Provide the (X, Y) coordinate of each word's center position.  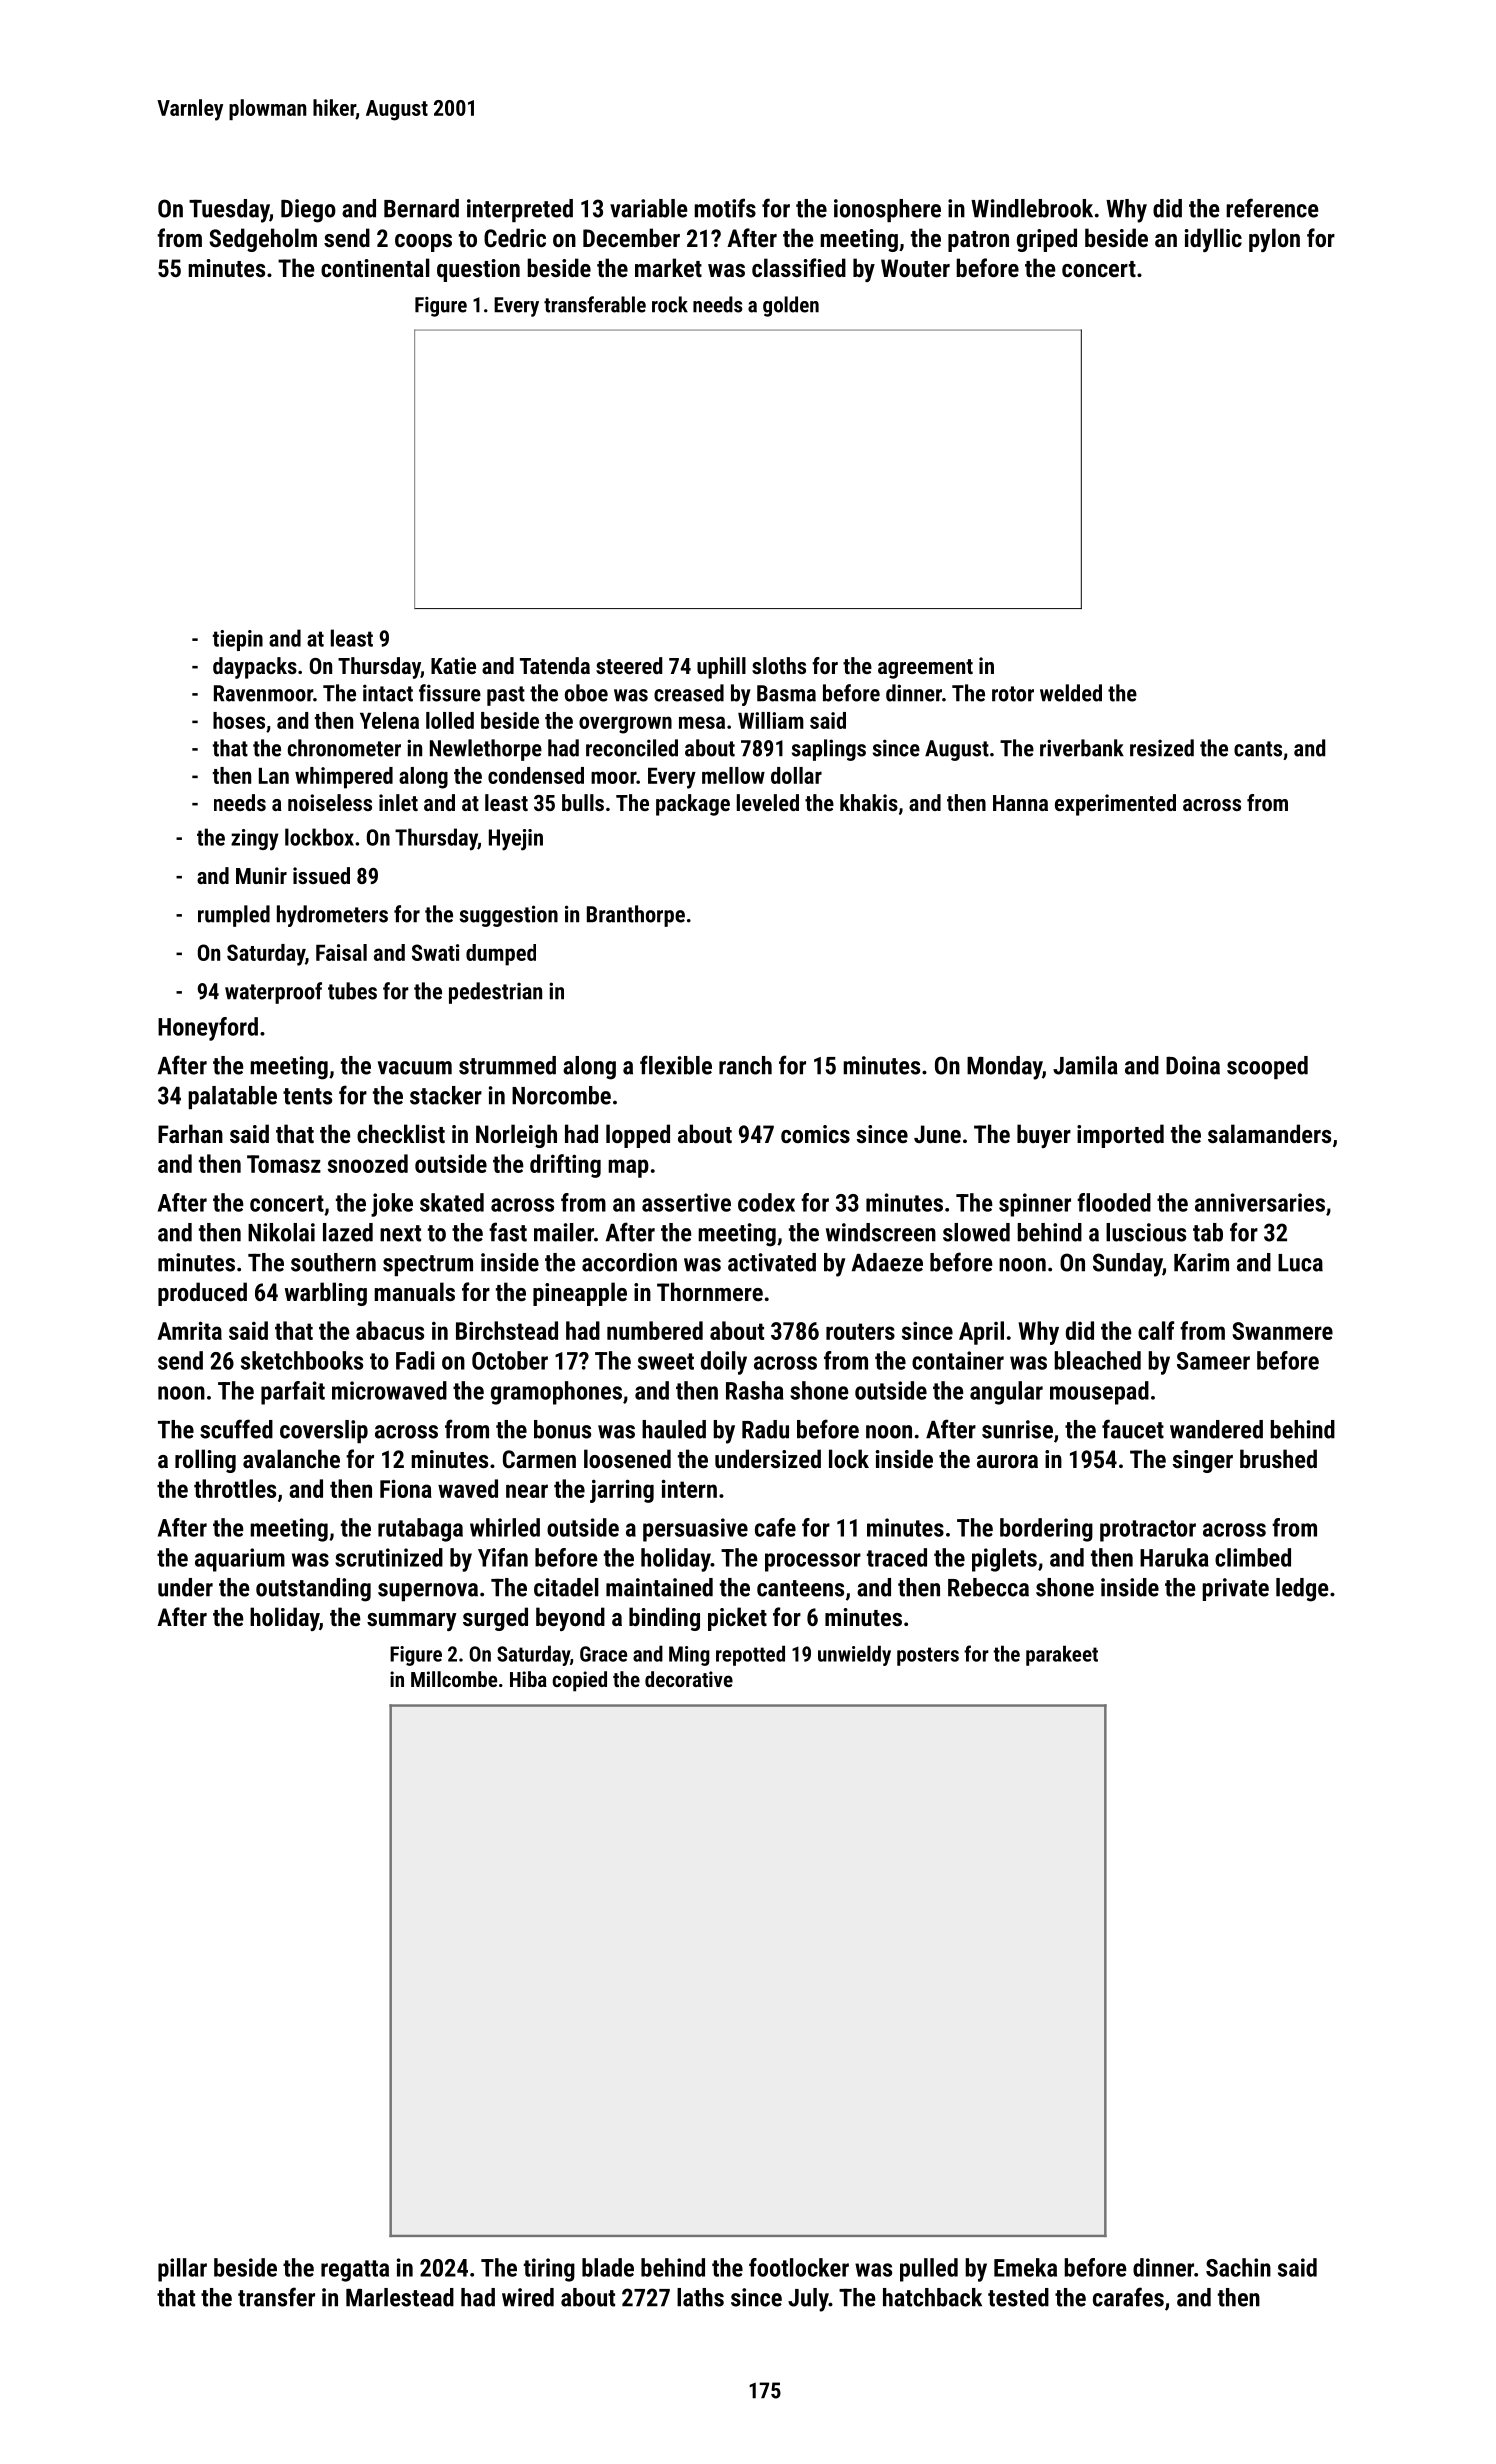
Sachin (1238, 2267)
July (808, 2300)
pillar (182, 2270)
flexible (676, 1065)
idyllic (1213, 240)
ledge (1302, 1590)
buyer (1044, 1136)
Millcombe (454, 1679)
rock (670, 304)
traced (897, 1557)
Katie (453, 665)
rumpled (234, 916)
